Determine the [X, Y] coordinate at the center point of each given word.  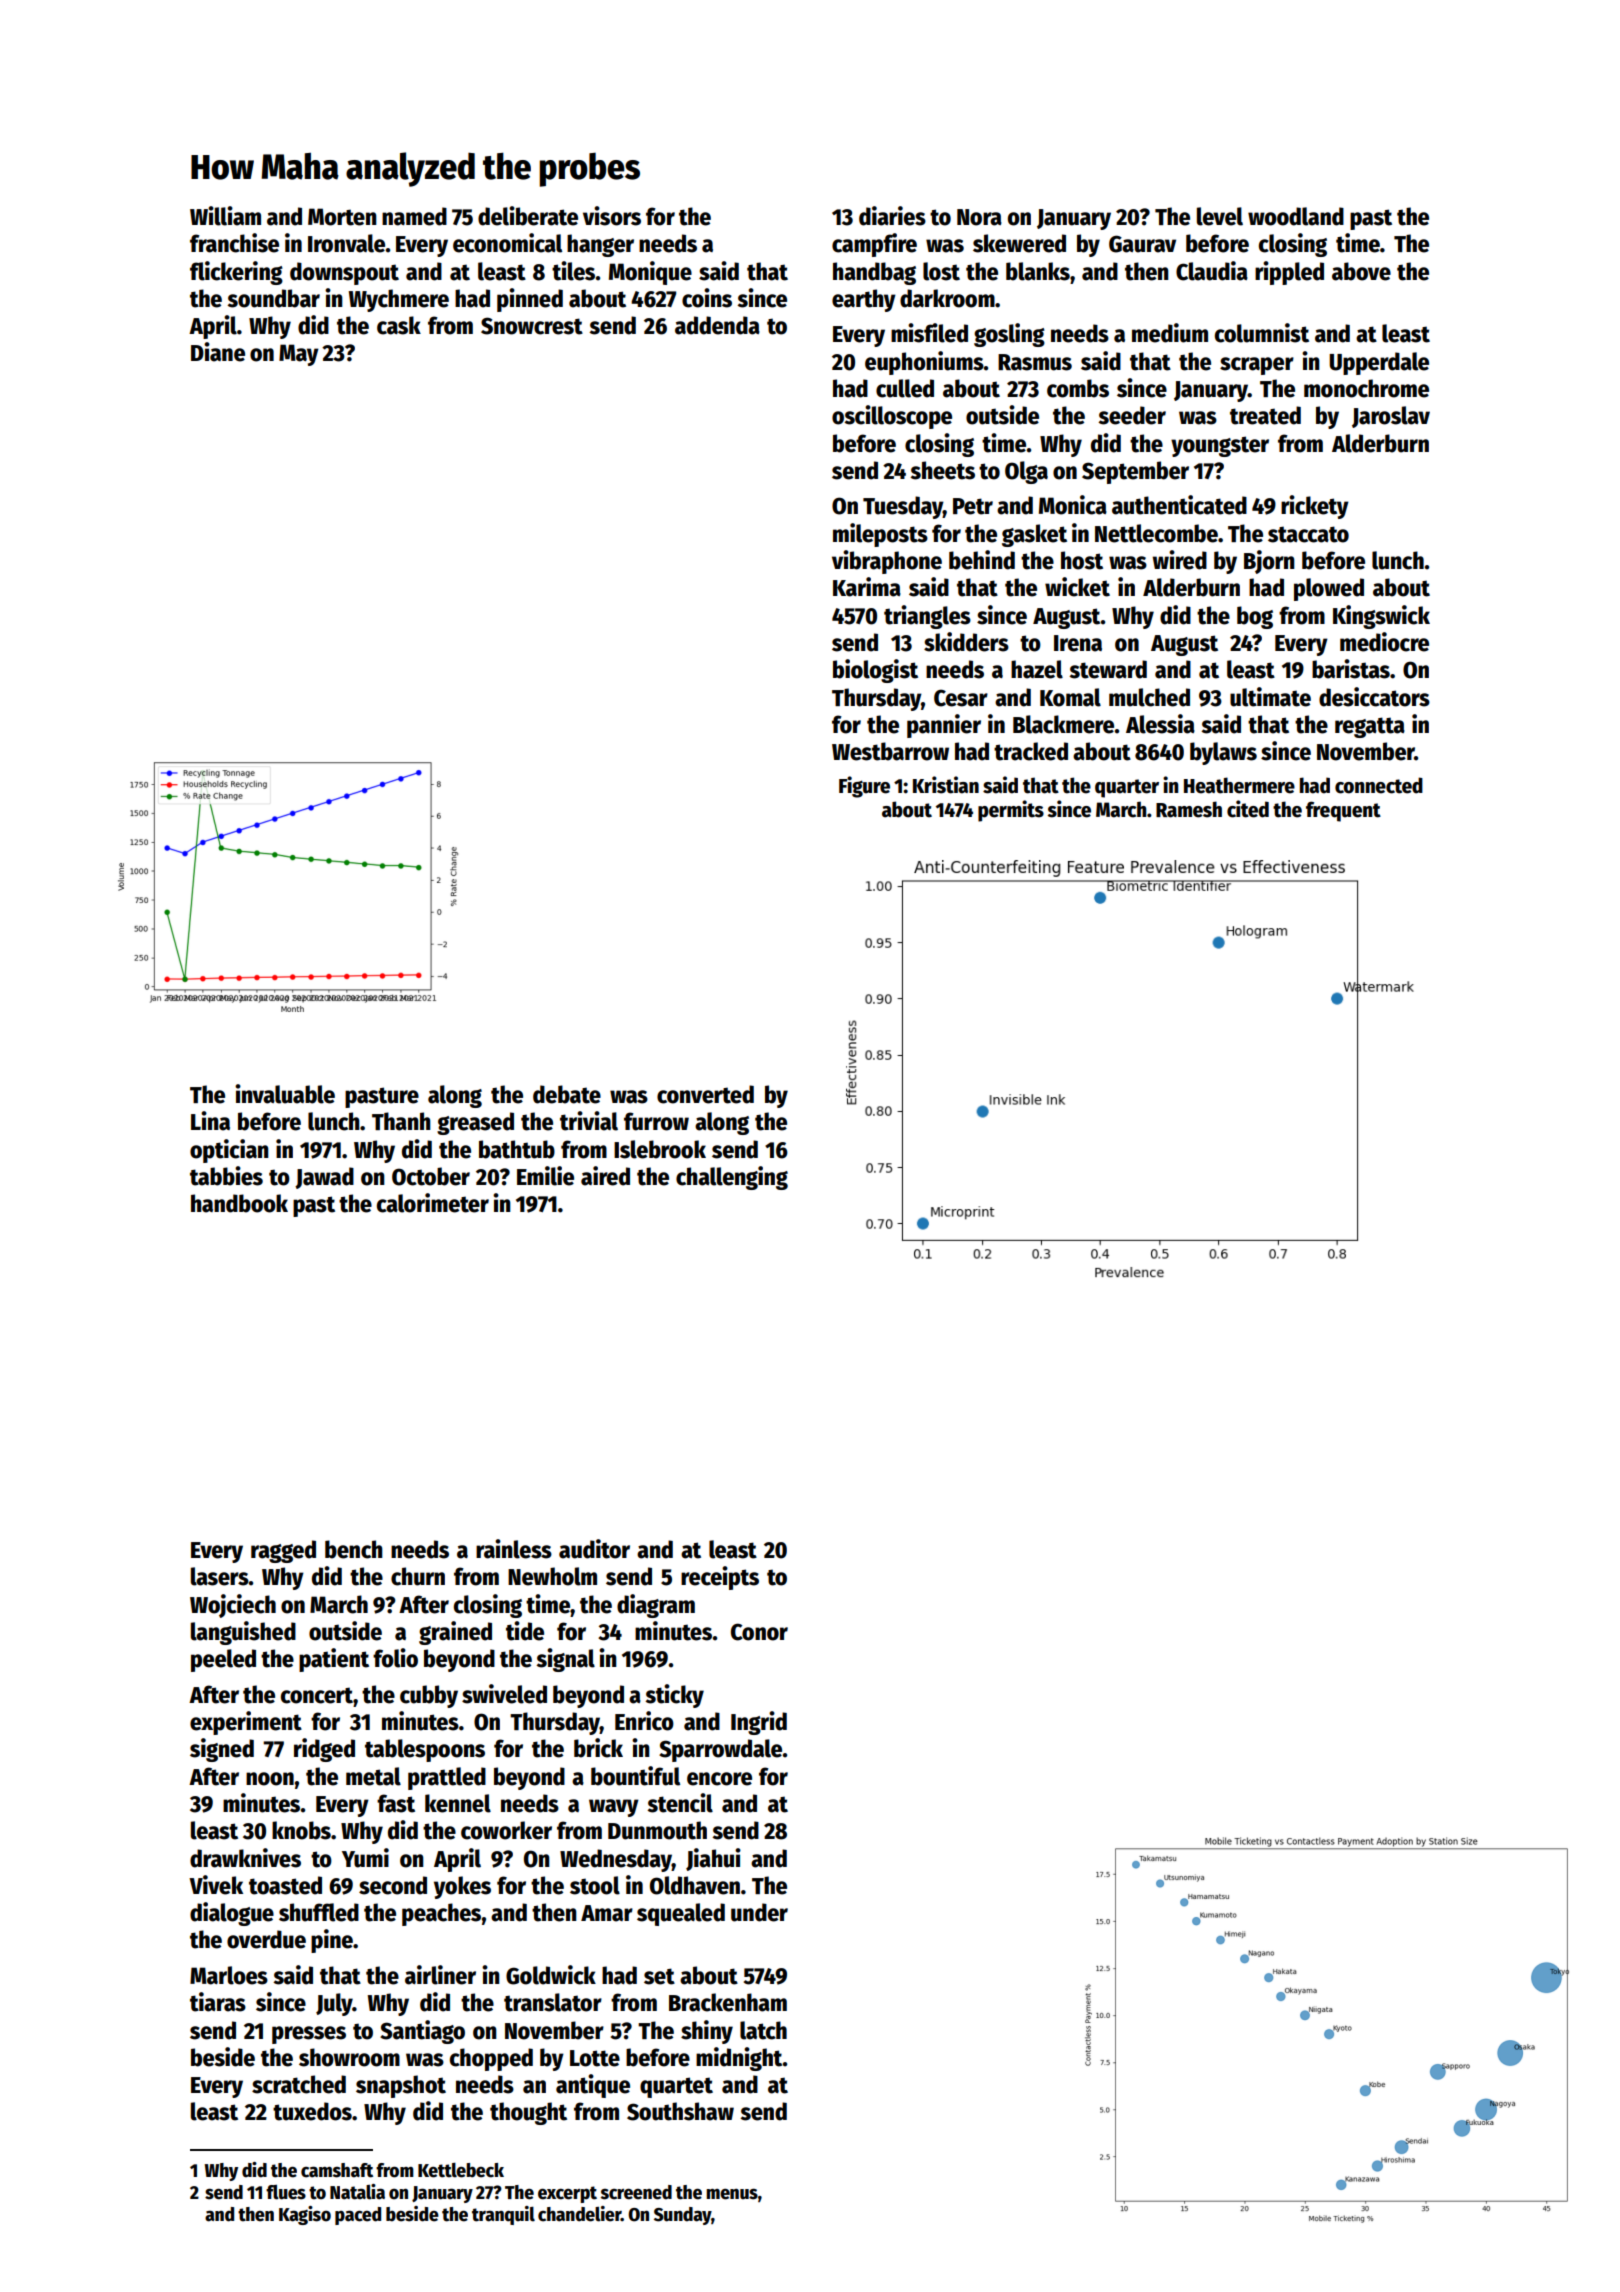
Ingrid [759, 1723]
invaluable [285, 1094]
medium [1170, 333]
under [759, 1912]
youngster [1220, 446]
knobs [301, 1830]
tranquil [503, 2215]
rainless [514, 1549]
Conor [759, 1632]
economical [507, 243]
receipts [720, 1578]
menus [732, 2194]
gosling [1009, 335]
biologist [875, 671]
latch [763, 2030]
